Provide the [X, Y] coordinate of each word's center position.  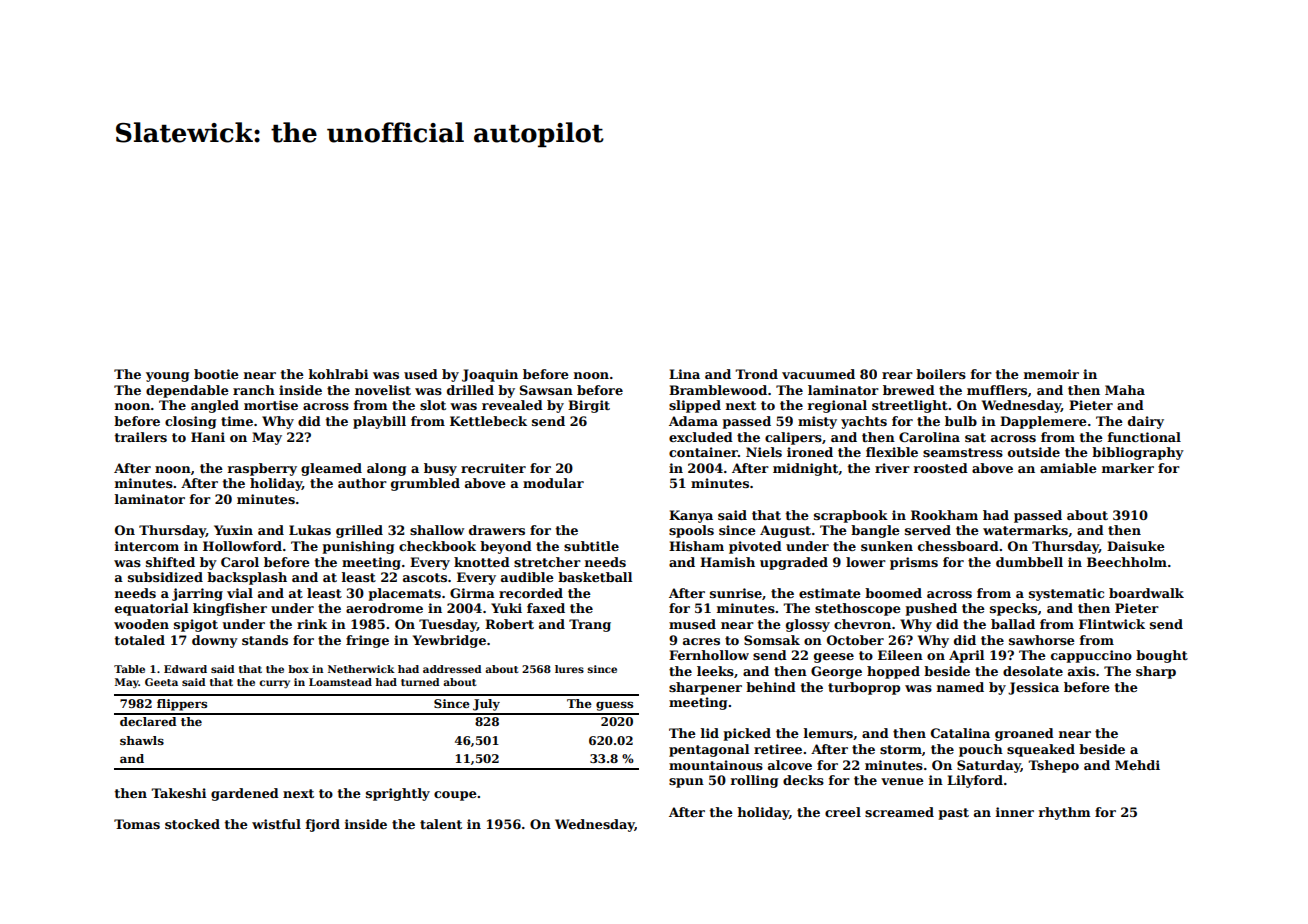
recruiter [493, 468]
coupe [455, 796]
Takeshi [178, 793]
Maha [1125, 390]
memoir [1051, 374]
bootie [216, 374]
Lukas [310, 530]
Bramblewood [718, 390]
